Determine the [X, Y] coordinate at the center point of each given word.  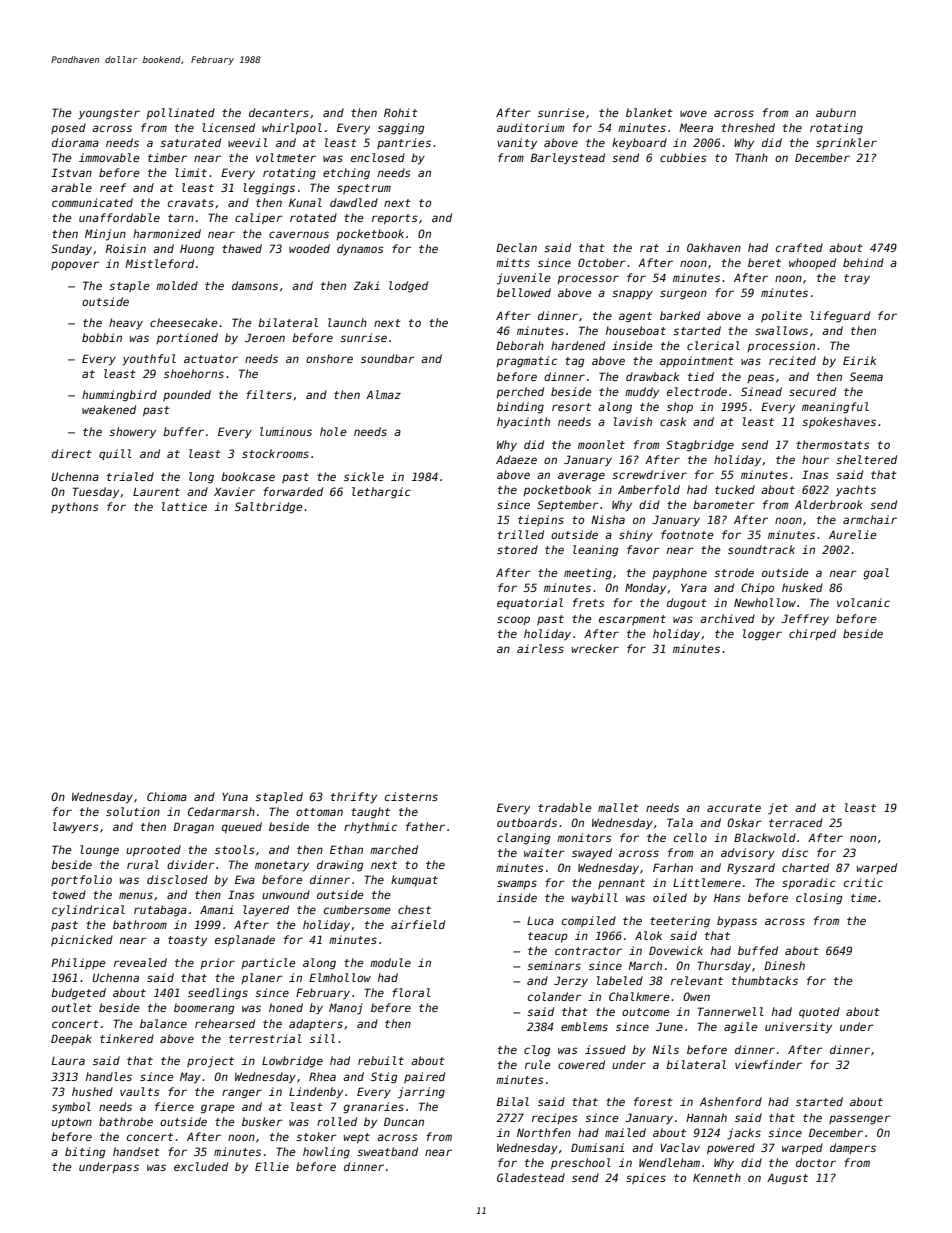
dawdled [354, 202]
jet [778, 809]
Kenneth [717, 1177]
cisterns [411, 796]
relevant [697, 980]
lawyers [76, 828]
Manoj [346, 1009]
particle [268, 963]
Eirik [859, 360]
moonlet [601, 444]
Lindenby [316, 1093]
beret [764, 262]
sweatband [387, 1151]
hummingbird [119, 396]
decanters [279, 112]
